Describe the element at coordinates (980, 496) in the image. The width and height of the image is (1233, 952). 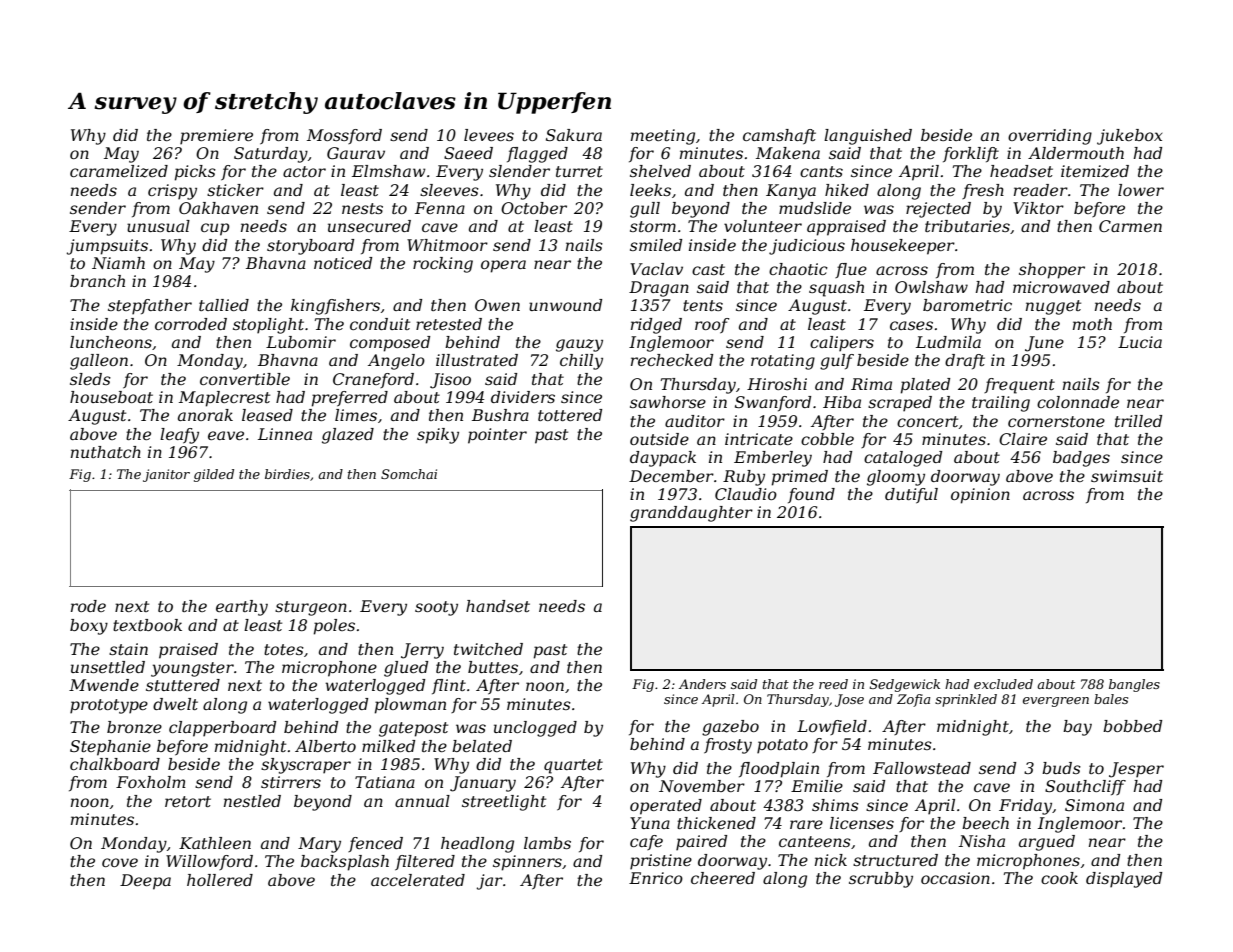
I see `opinion` at that location.
